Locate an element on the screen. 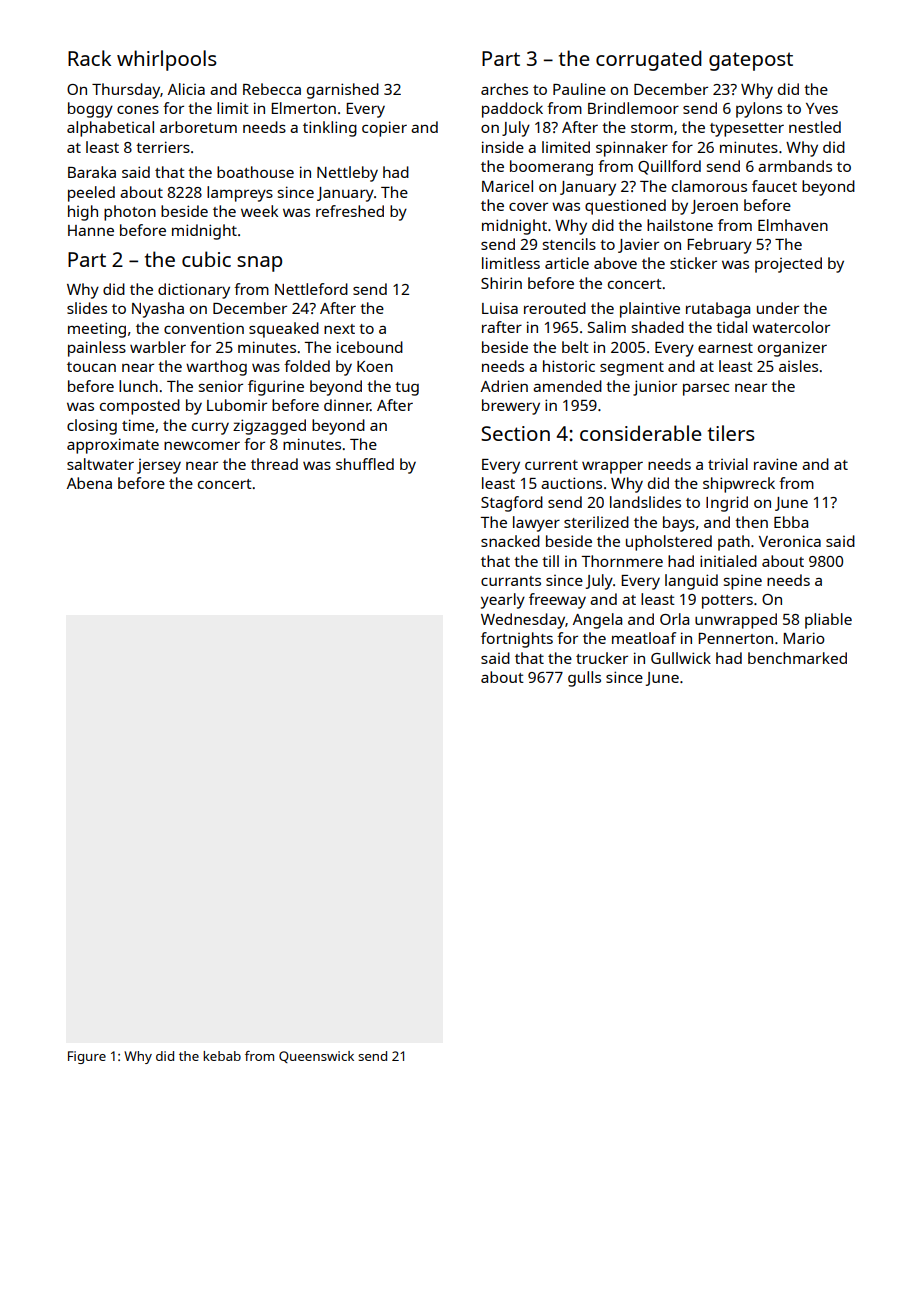 Image resolution: width=924 pixels, height=1308 pixels. gulls is located at coordinates (584, 679).
